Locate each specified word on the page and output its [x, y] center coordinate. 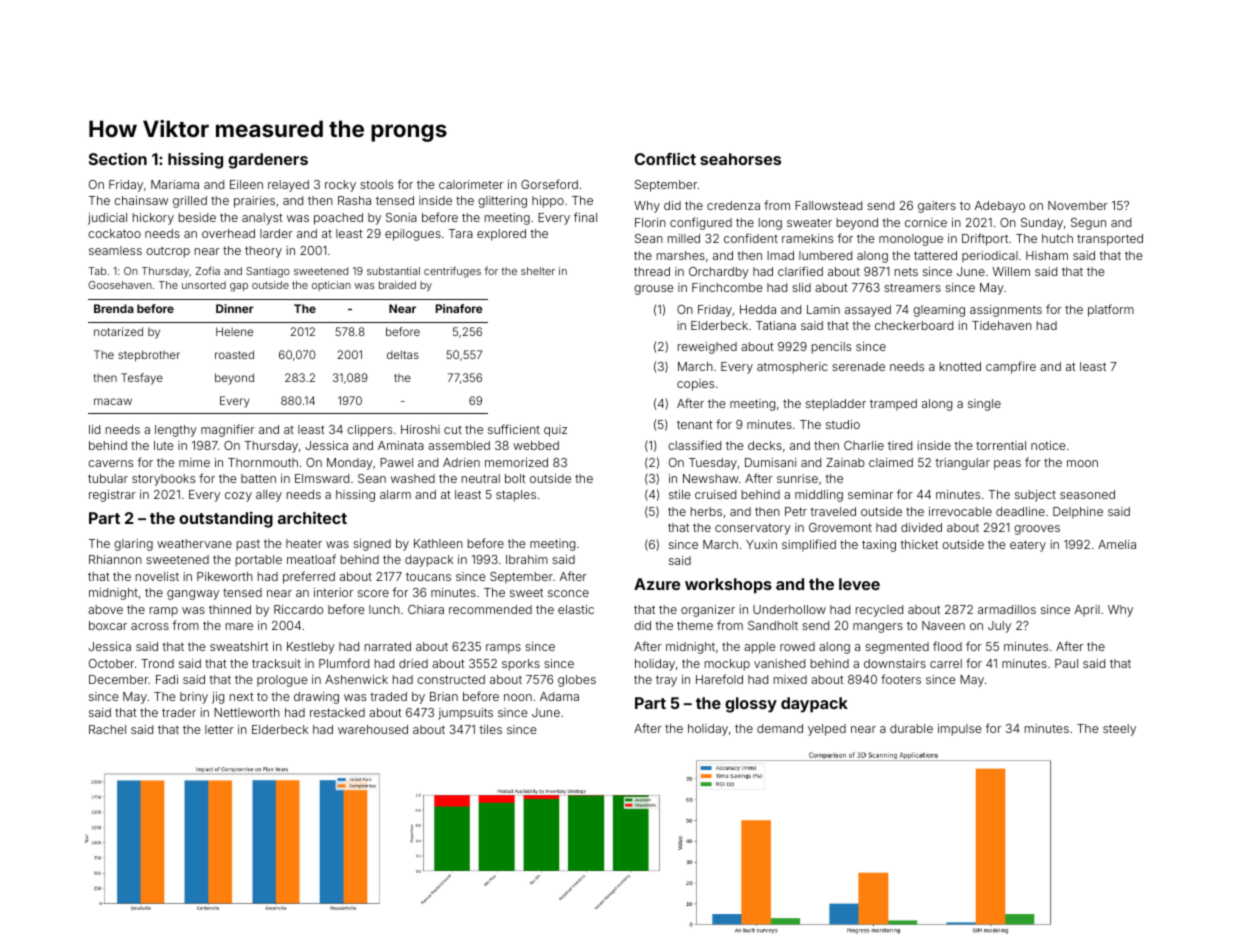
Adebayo [1000, 207]
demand [780, 728]
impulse [960, 730]
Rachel [107, 729]
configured [701, 223]
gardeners [268, 161]
